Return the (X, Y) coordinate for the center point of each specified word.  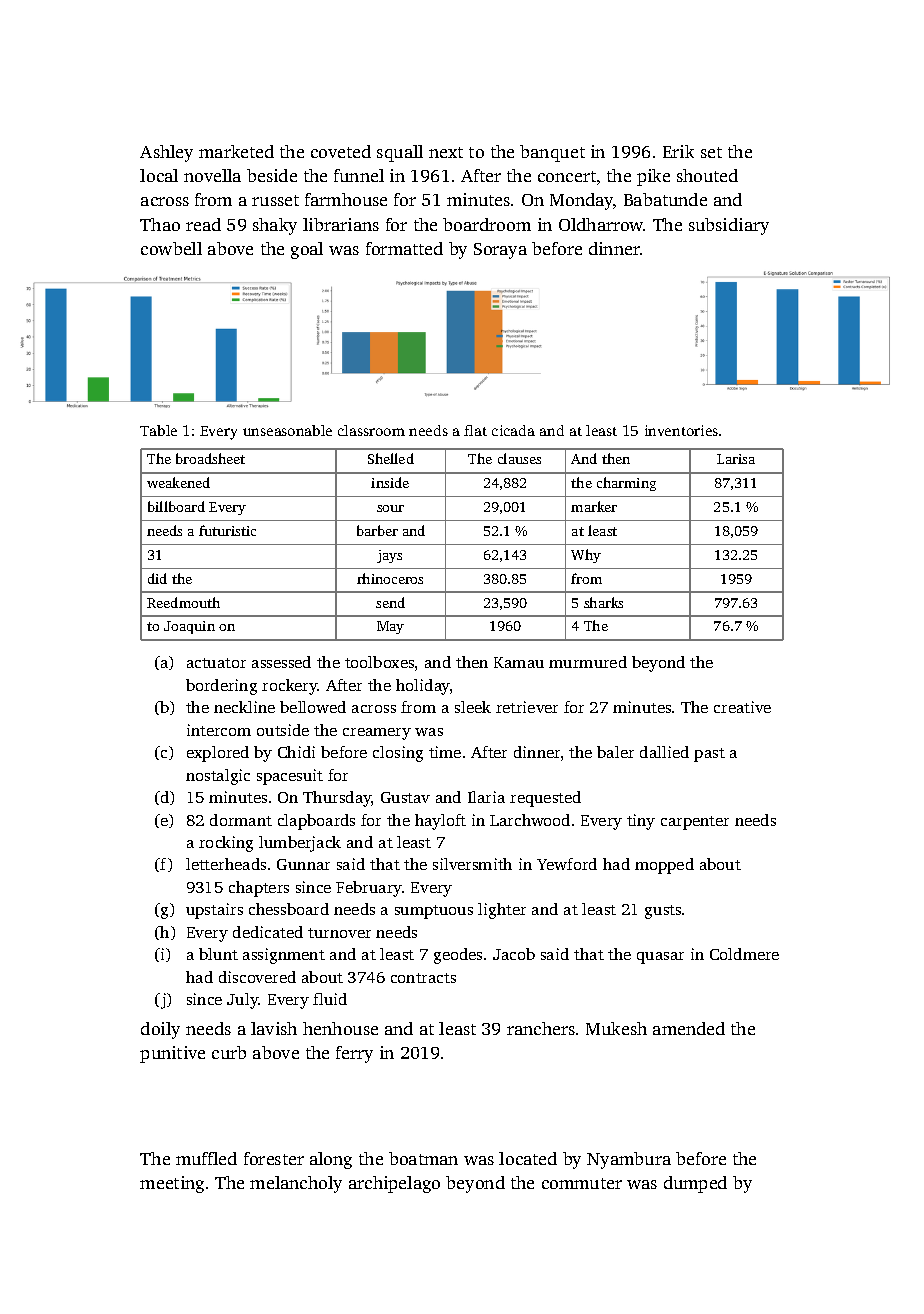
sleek (473, 707)
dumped (695, 1184)
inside (390, 482)
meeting (172, 1184)
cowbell (171, 248)
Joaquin (189, 627)
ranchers (541, 1028)
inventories (681, 430)
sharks (603, 602)
